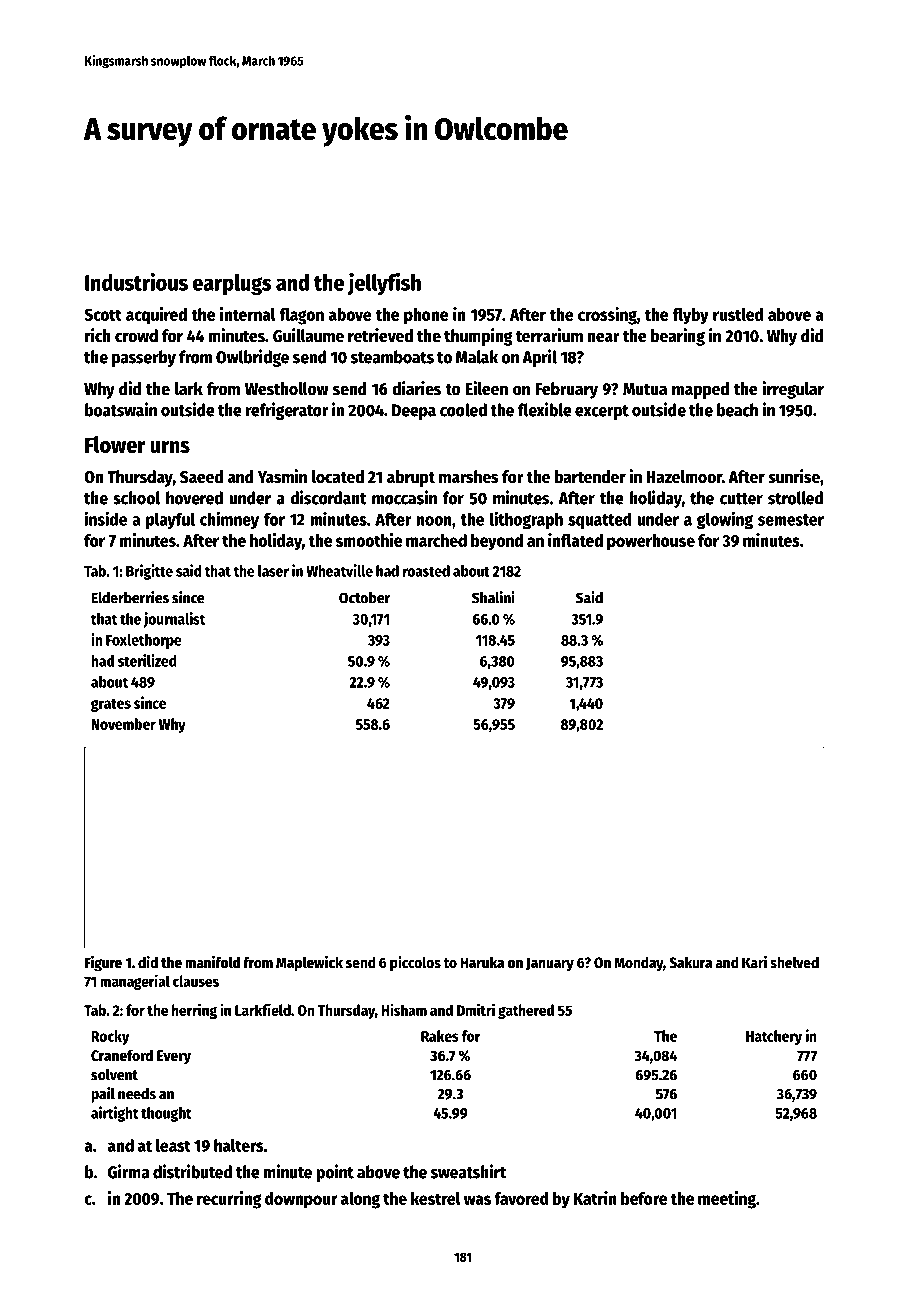  I want to click on passerby, so click(144, 358).
